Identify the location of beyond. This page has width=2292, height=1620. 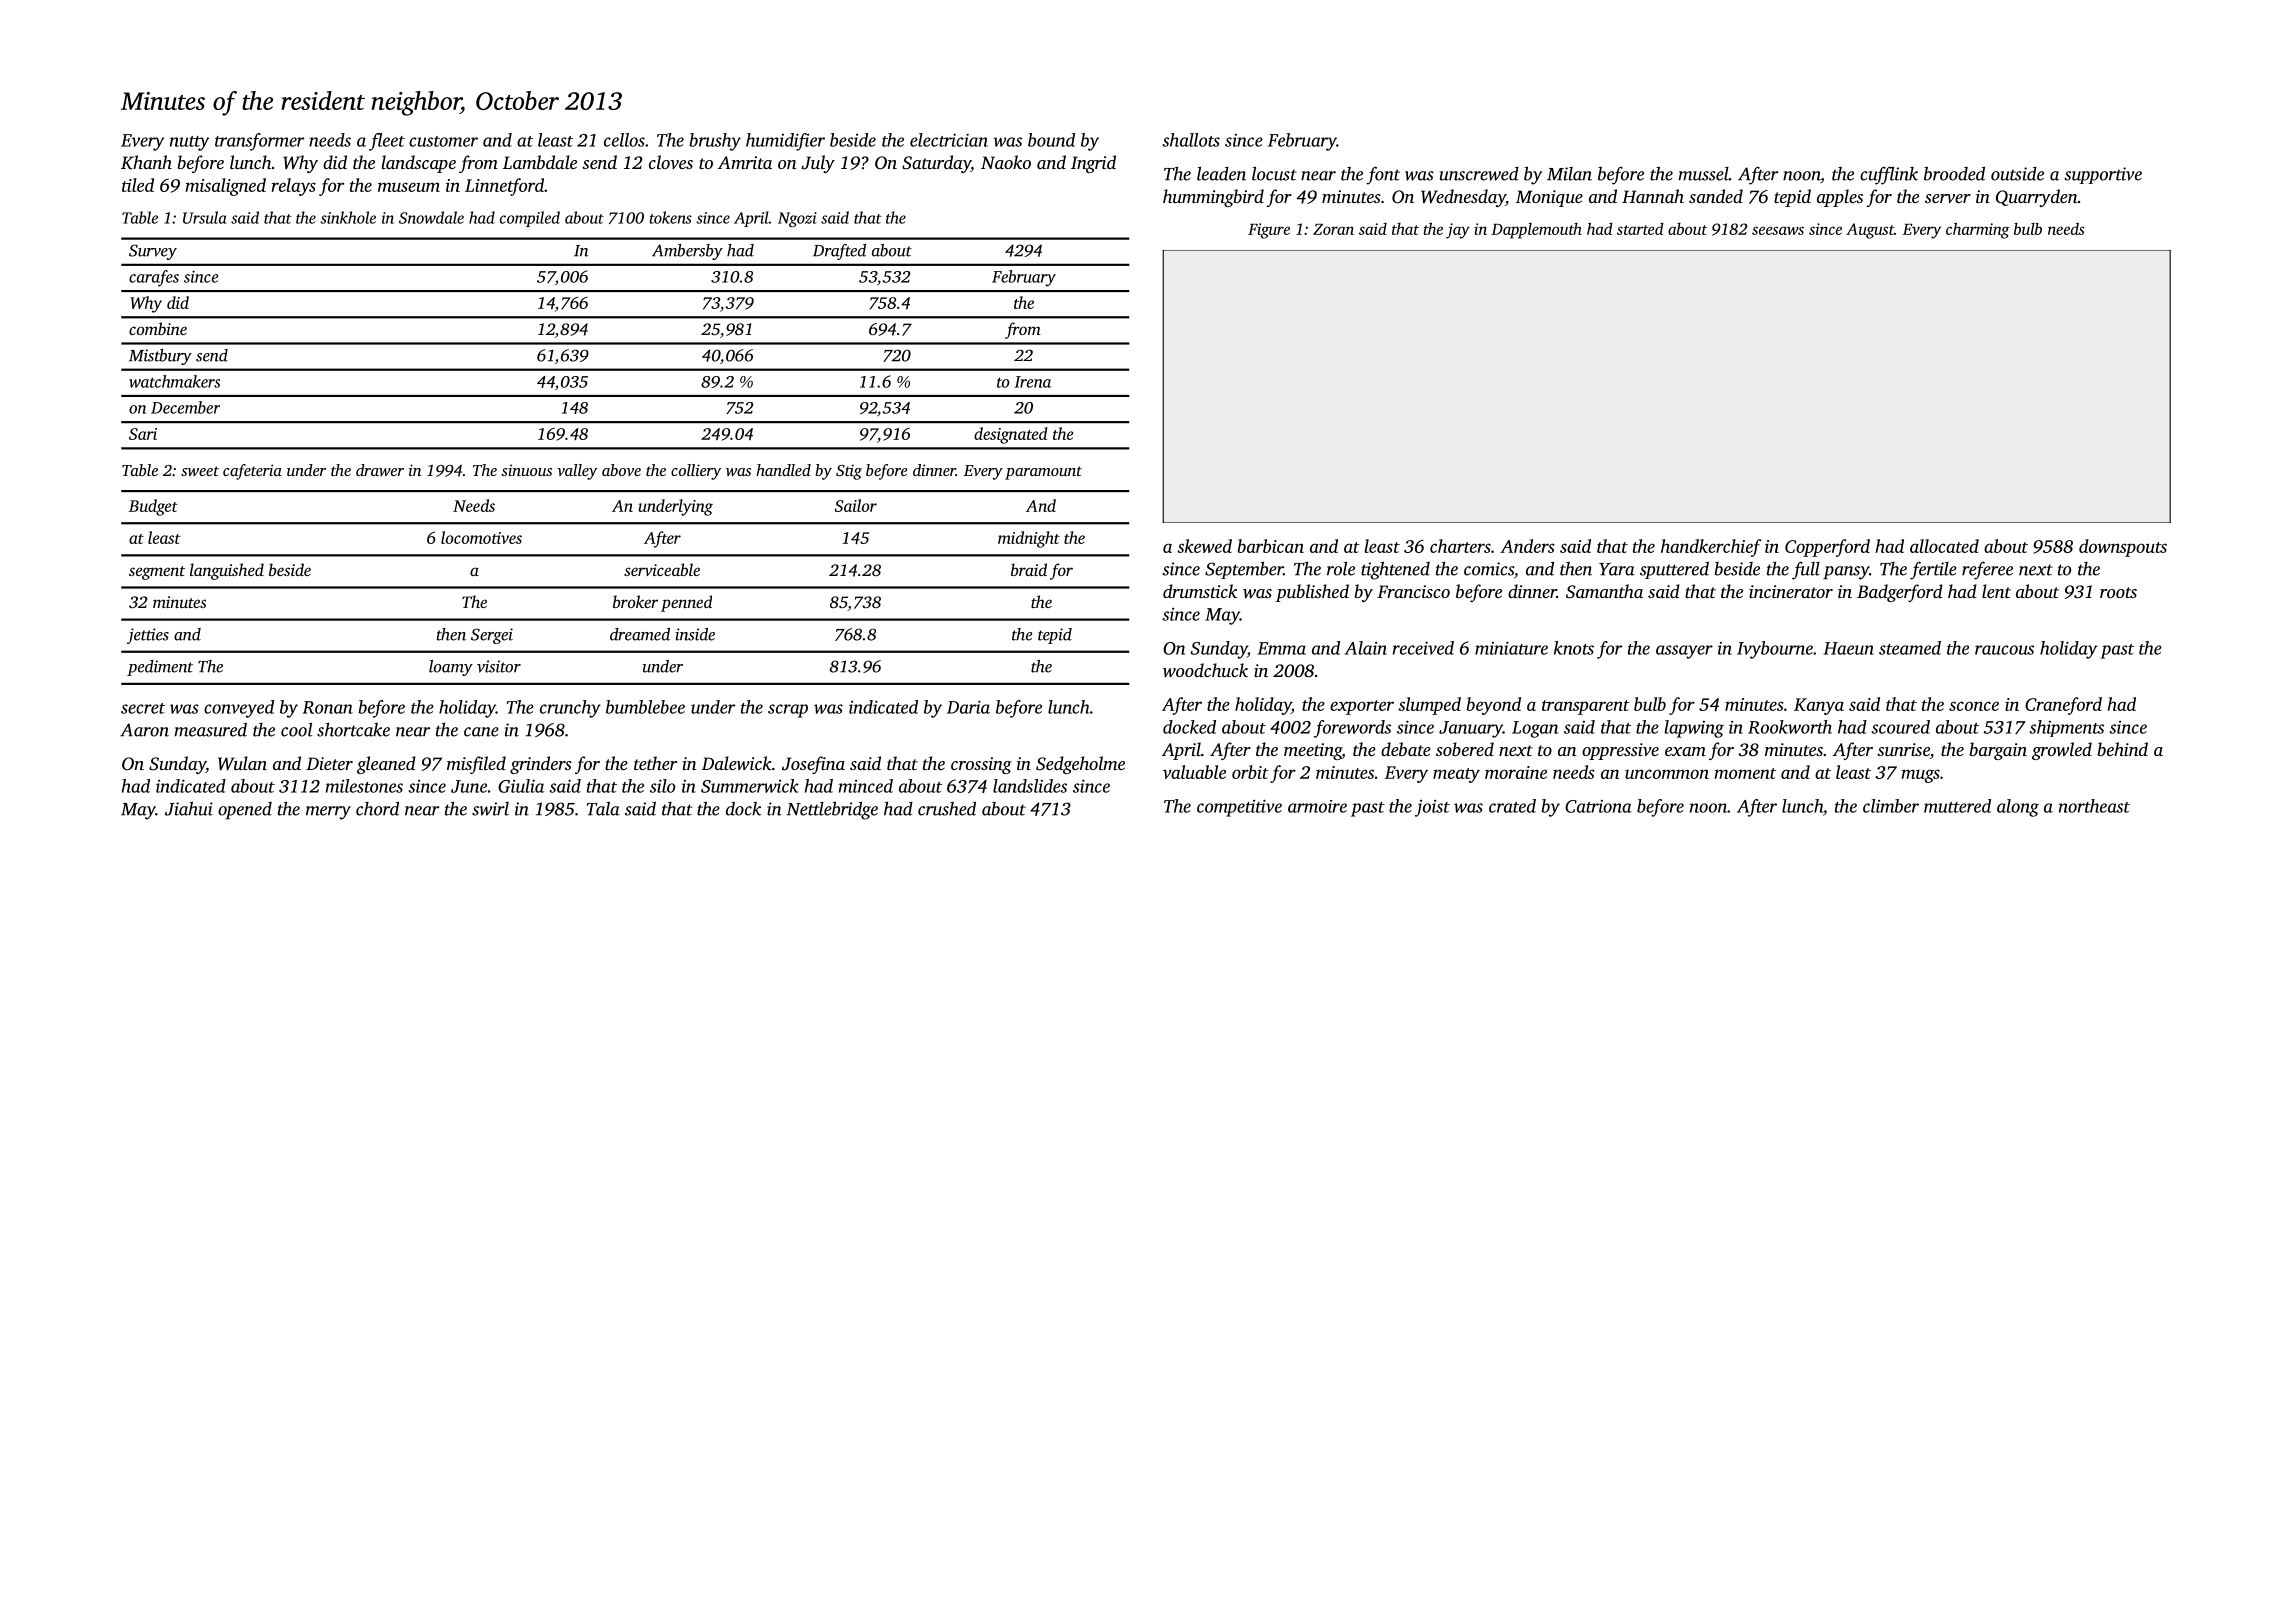
(1493, 706).
